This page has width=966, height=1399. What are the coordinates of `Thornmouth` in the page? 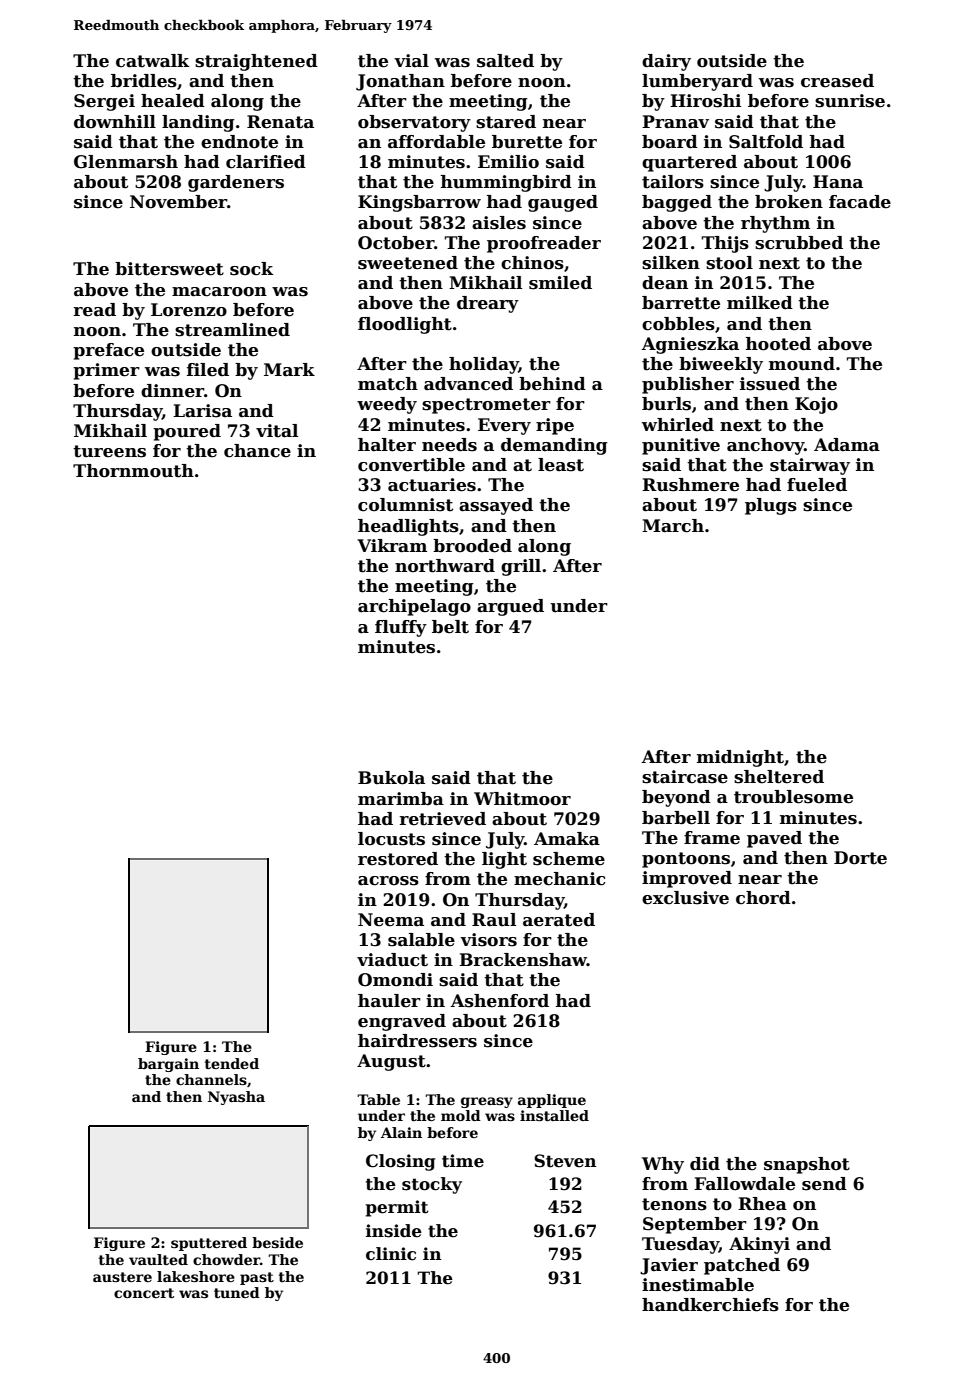 It's located at (133, 471).
